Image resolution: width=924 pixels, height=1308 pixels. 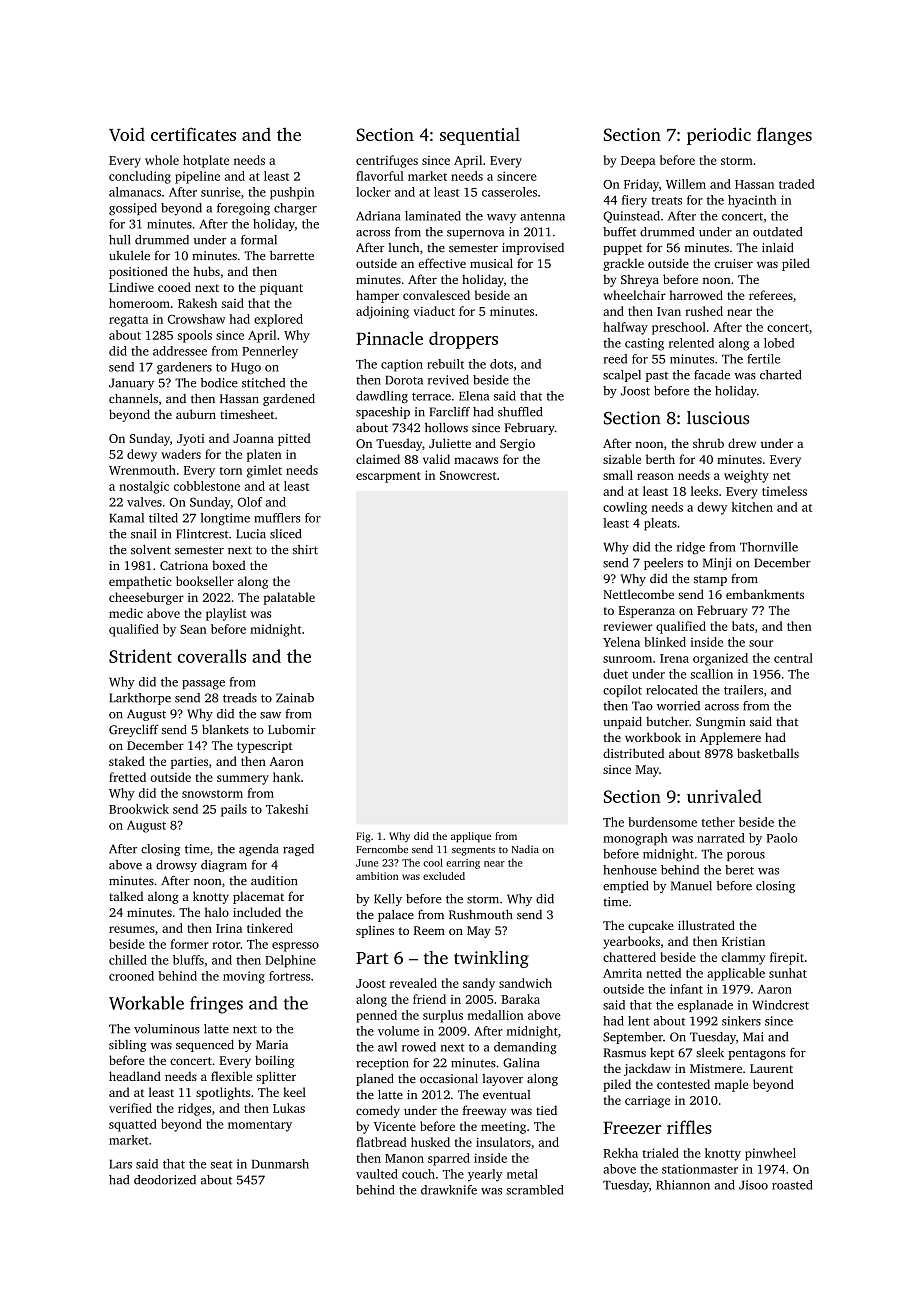 What do you see at coordinates (471, 837) in the screenshot?
I see `applique` at bounding box center [471, 837].
